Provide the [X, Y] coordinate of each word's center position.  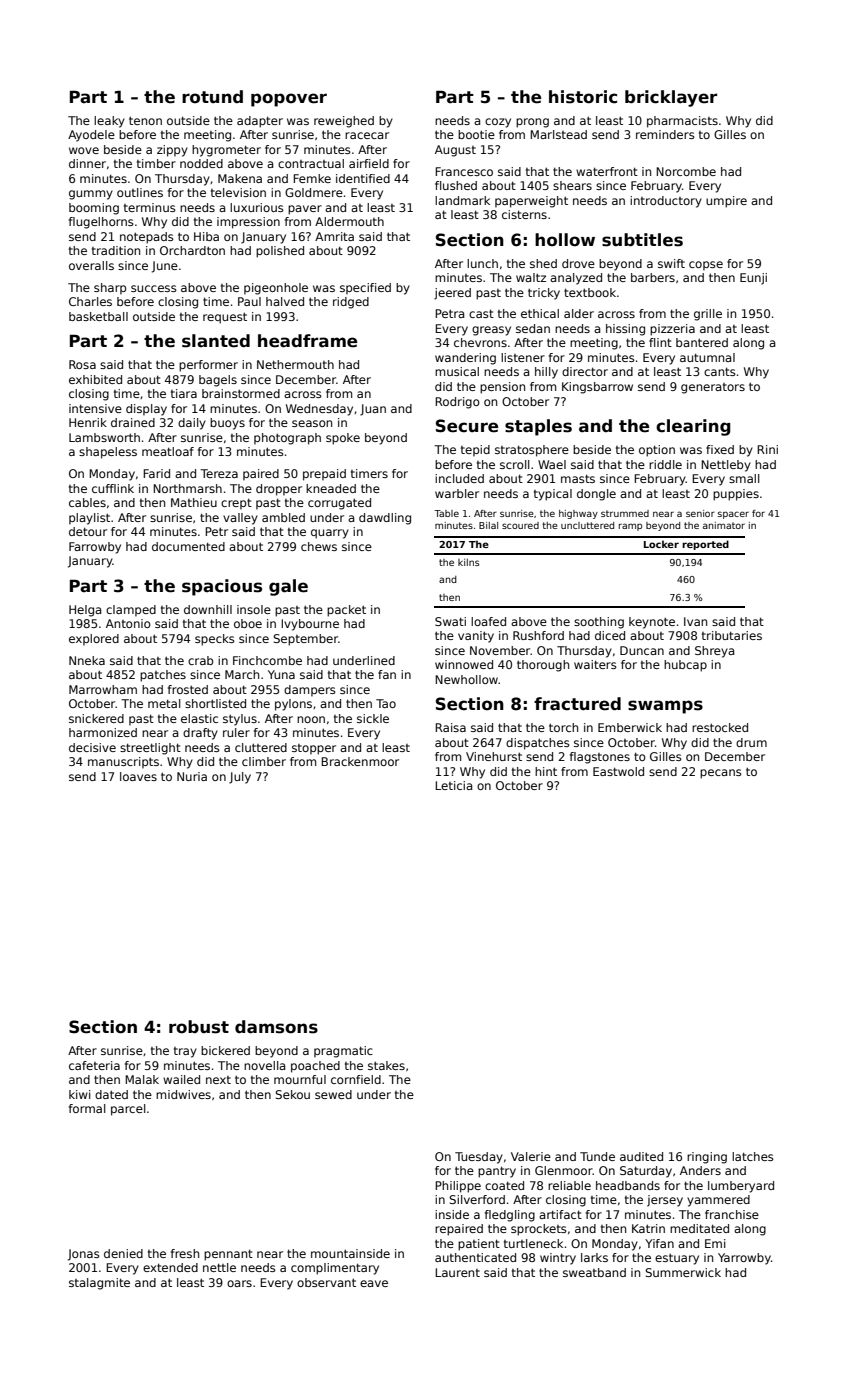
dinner [87, 163]
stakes [386, 1065]
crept [236, 504]
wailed [181, 1079]
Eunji [753, 279]
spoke [343, 439]
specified [365, 289]
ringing [707, 1158]
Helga [85, 611]
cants [720, 371]
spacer [733, 515]
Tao [386, 703]
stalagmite [99, 1284]
